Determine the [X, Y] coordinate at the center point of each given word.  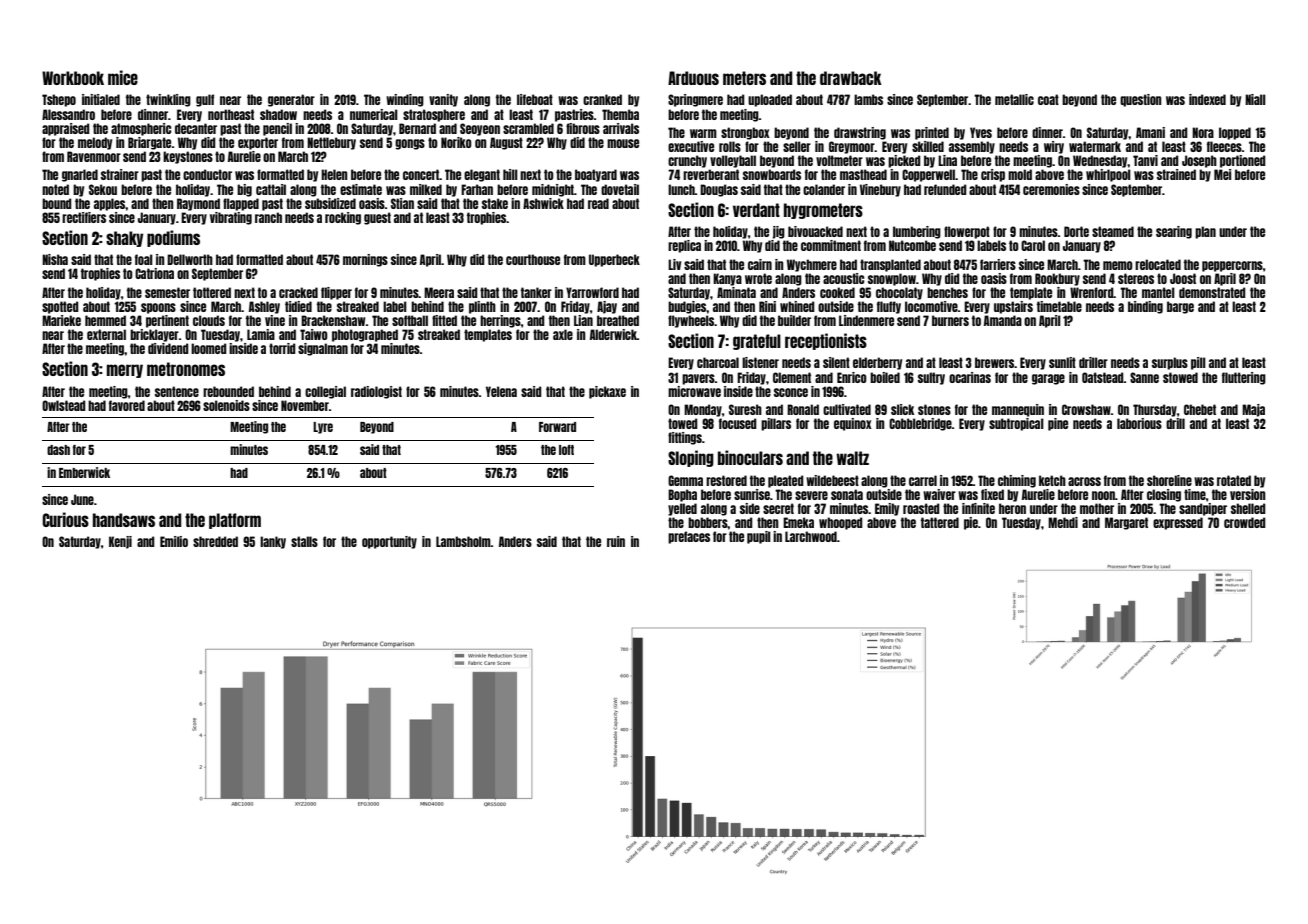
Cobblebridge [920, 424]
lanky [273, 542]
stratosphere [434, 115]
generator [291, 100]
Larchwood [811, 536]
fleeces [1224, 146]
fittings [685, 438]
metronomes [186, 369]
